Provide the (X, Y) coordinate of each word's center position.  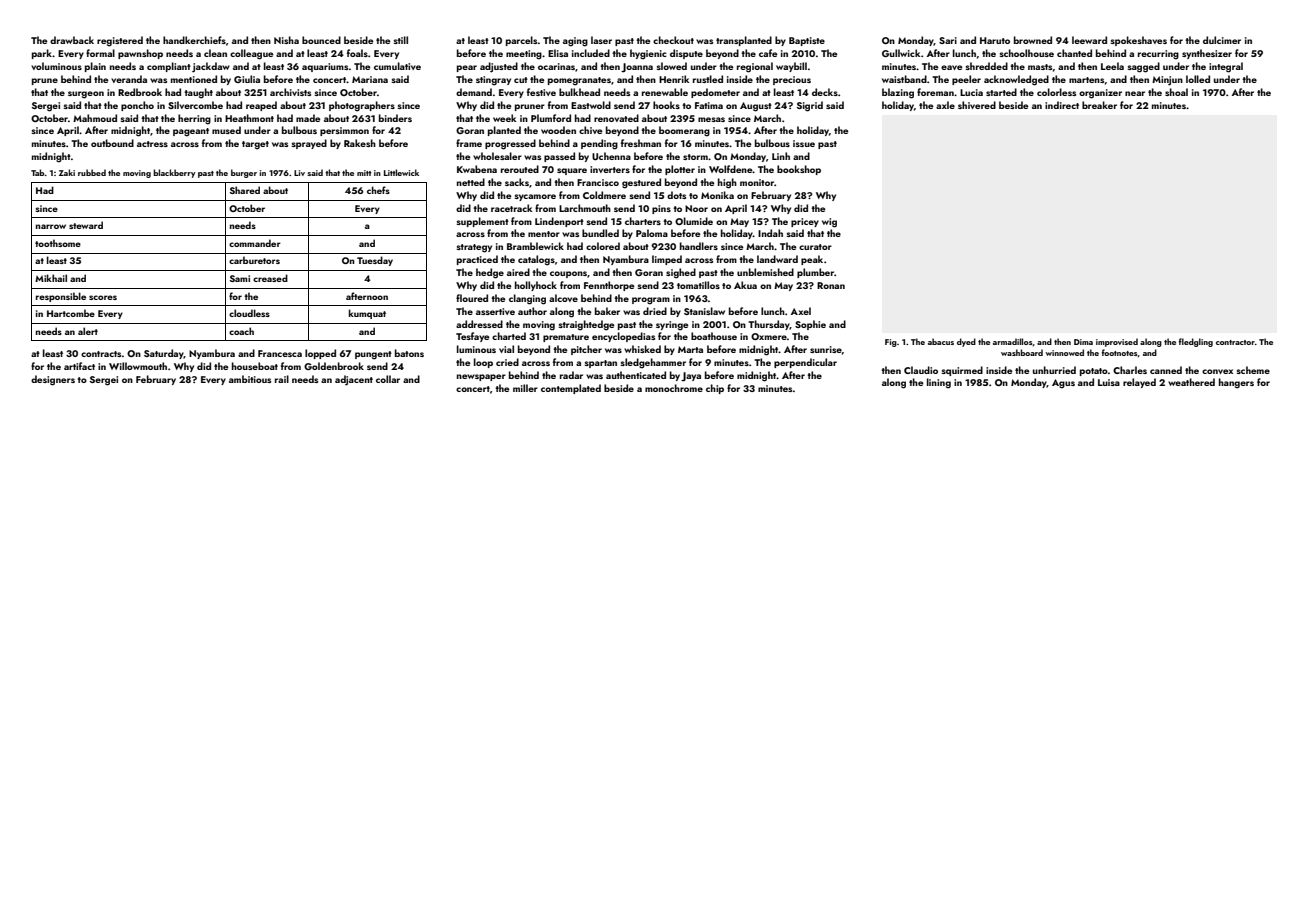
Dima (1083, 342)
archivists (290, 92)
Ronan (831, 285)
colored (603, 246)
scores (103, 297)
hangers (1236, 383)
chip (715, 389)
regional (755, 67)
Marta (690, 349)
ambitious (250, 379)
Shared (245, 190)
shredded (986, 66)
